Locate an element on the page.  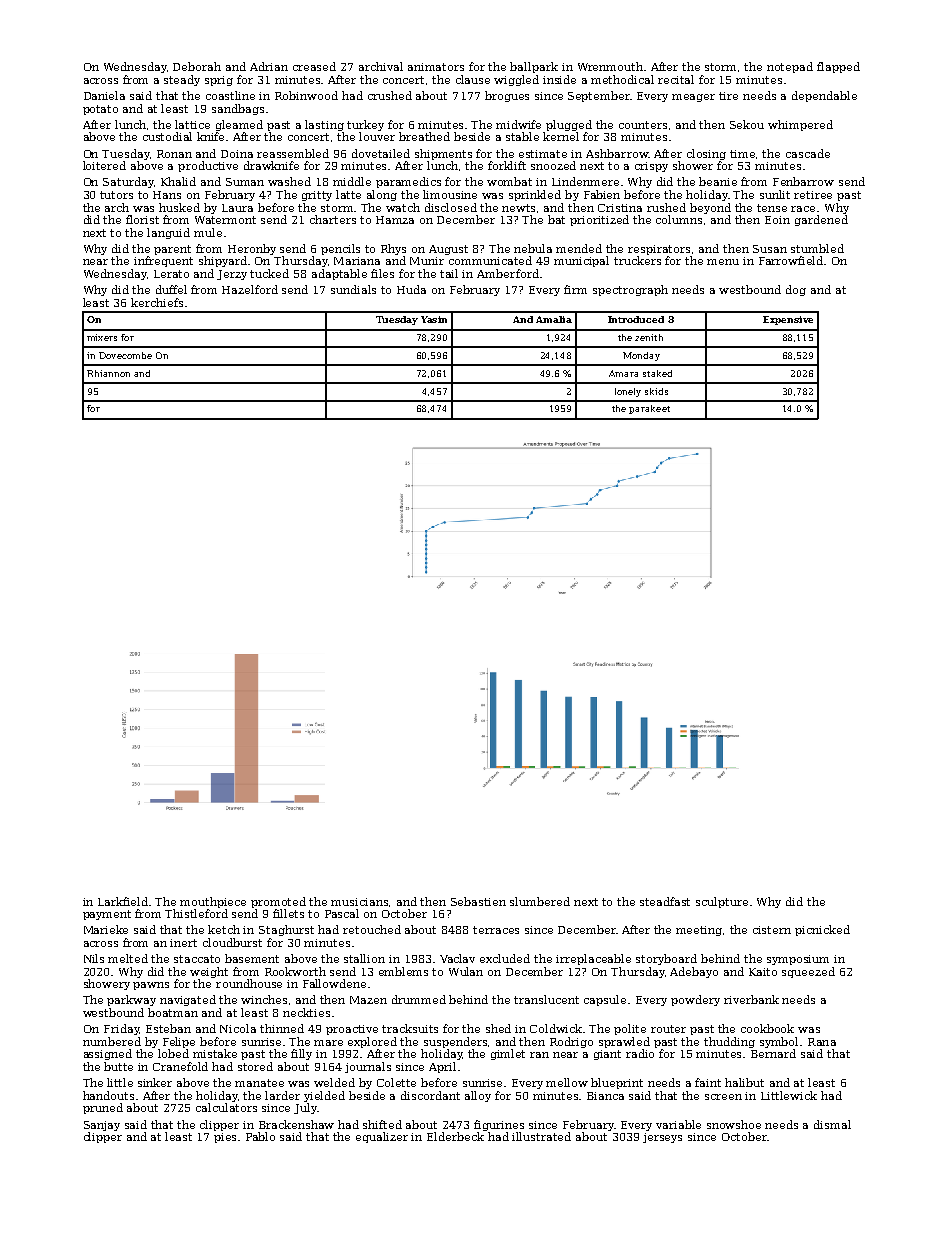
Yasin is located at coordinates (434, 319).
